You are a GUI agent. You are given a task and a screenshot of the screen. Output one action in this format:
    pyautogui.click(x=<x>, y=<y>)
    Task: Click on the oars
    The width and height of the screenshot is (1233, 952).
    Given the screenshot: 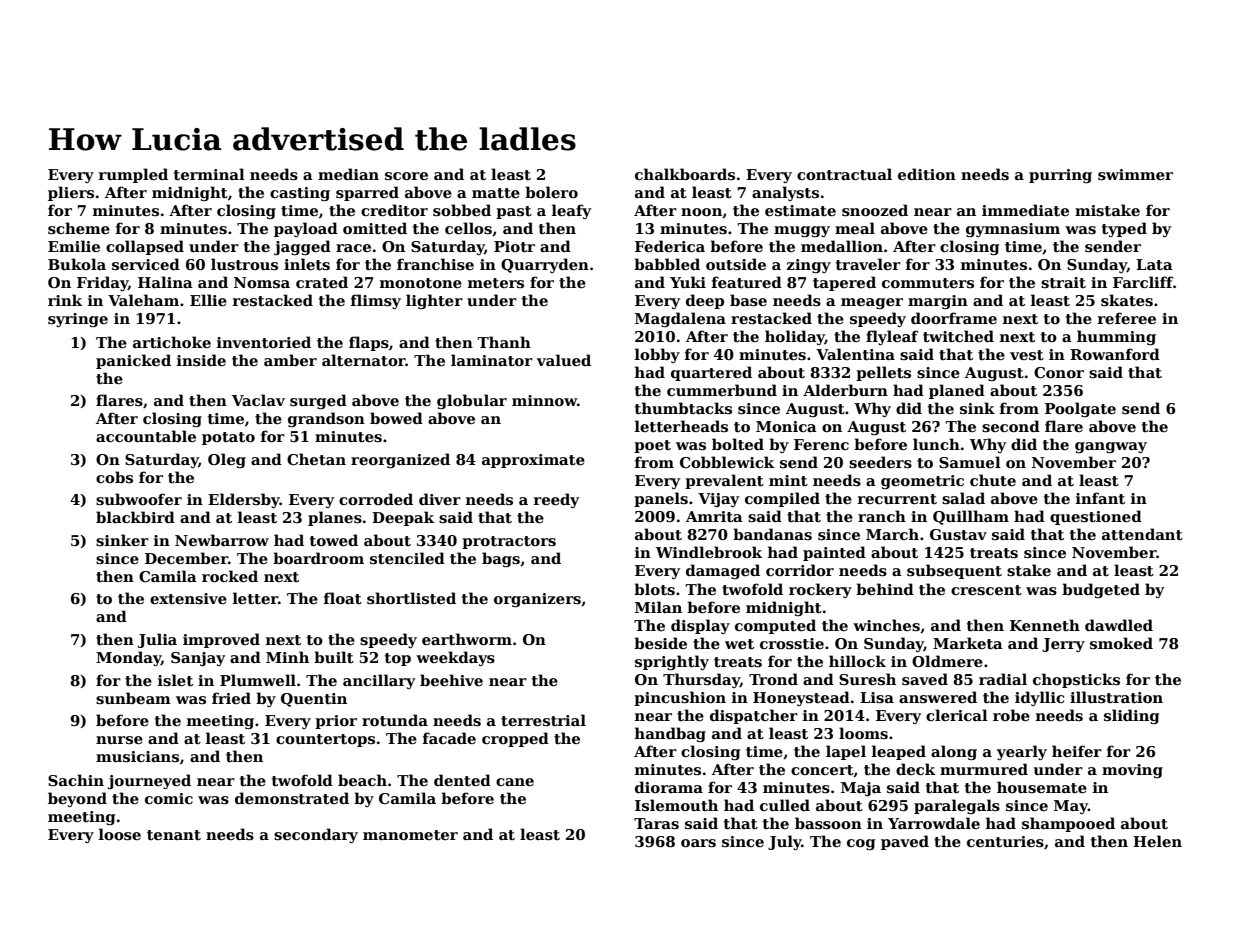 What is the action you would take?
    pyautogui.click(x=698, y=843)
